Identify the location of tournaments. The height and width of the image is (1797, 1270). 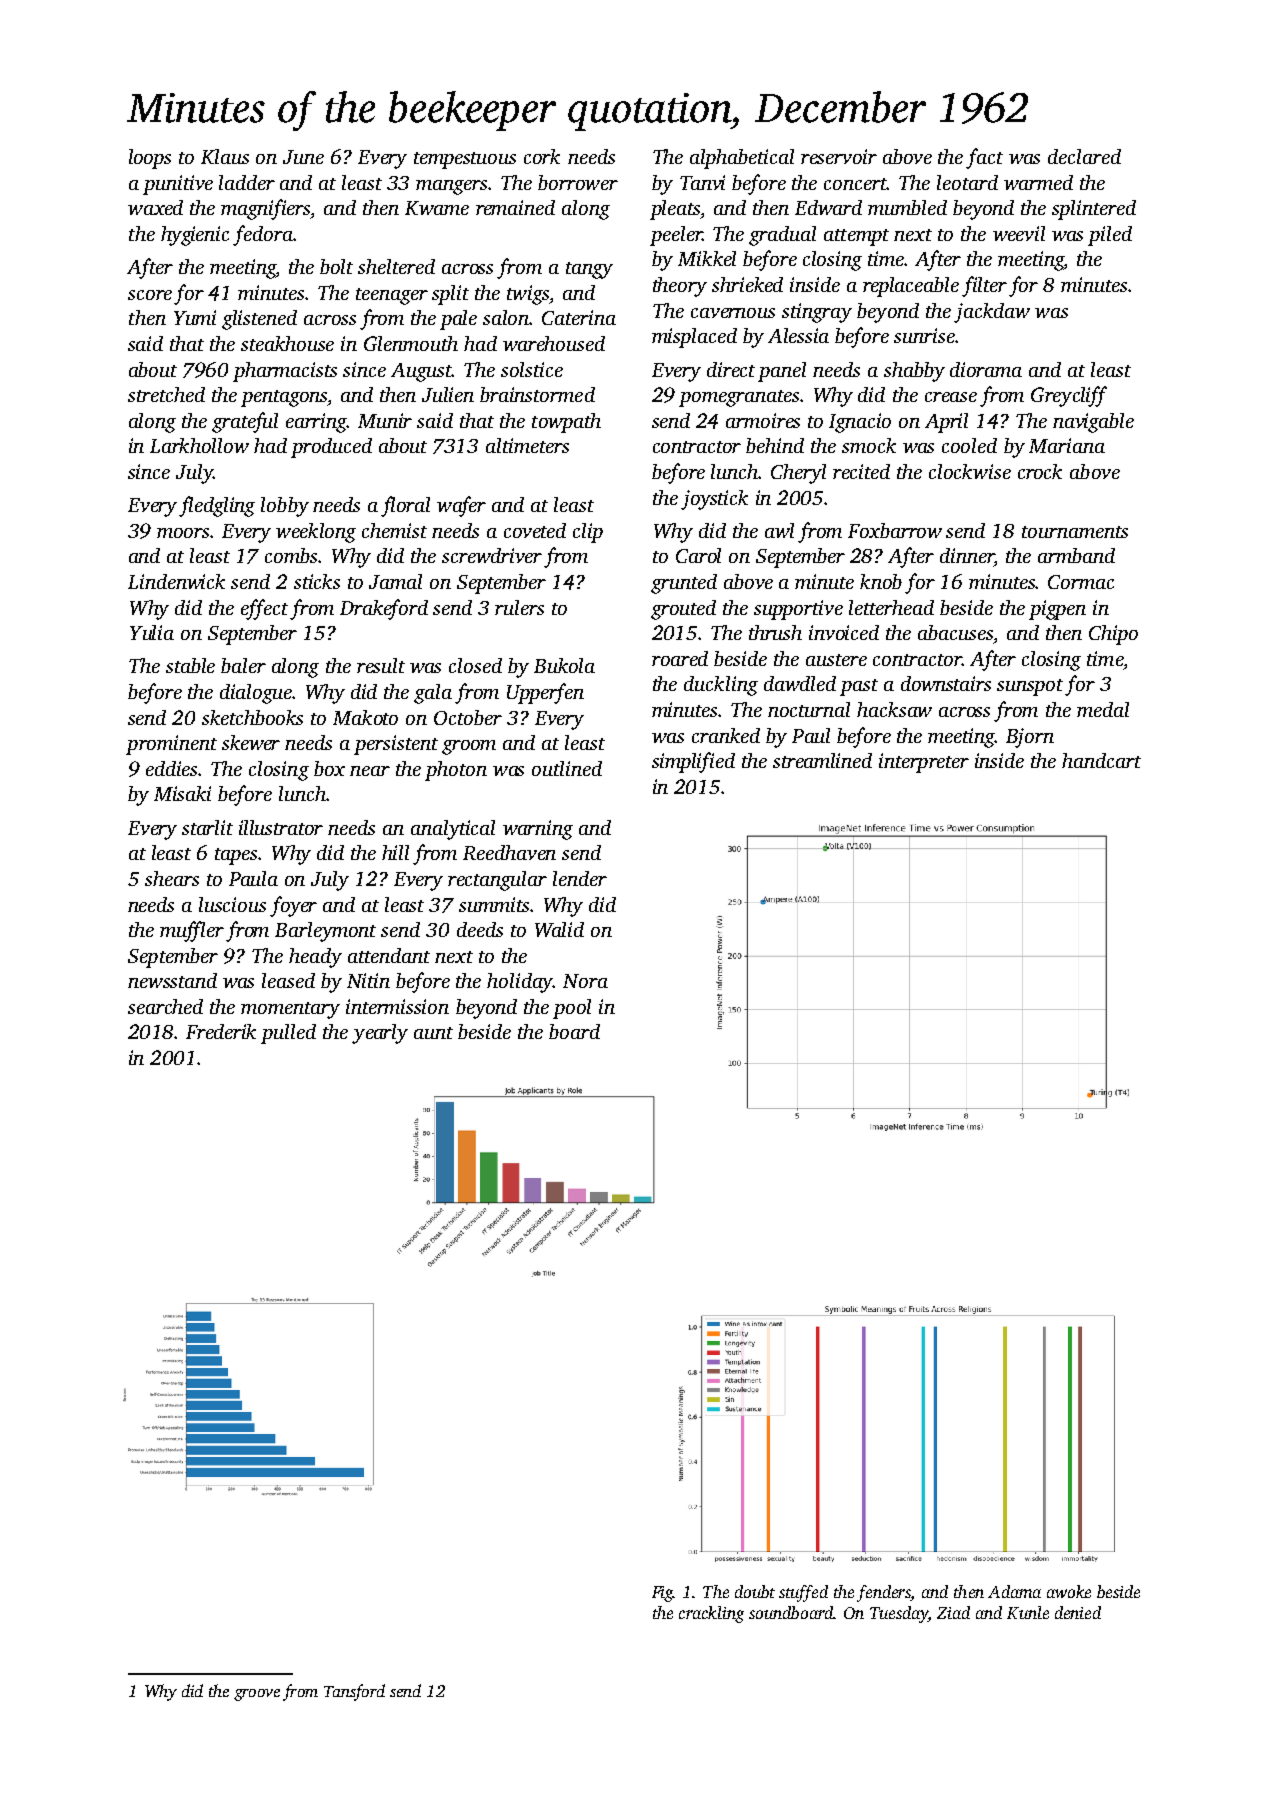
(1075, 532).
